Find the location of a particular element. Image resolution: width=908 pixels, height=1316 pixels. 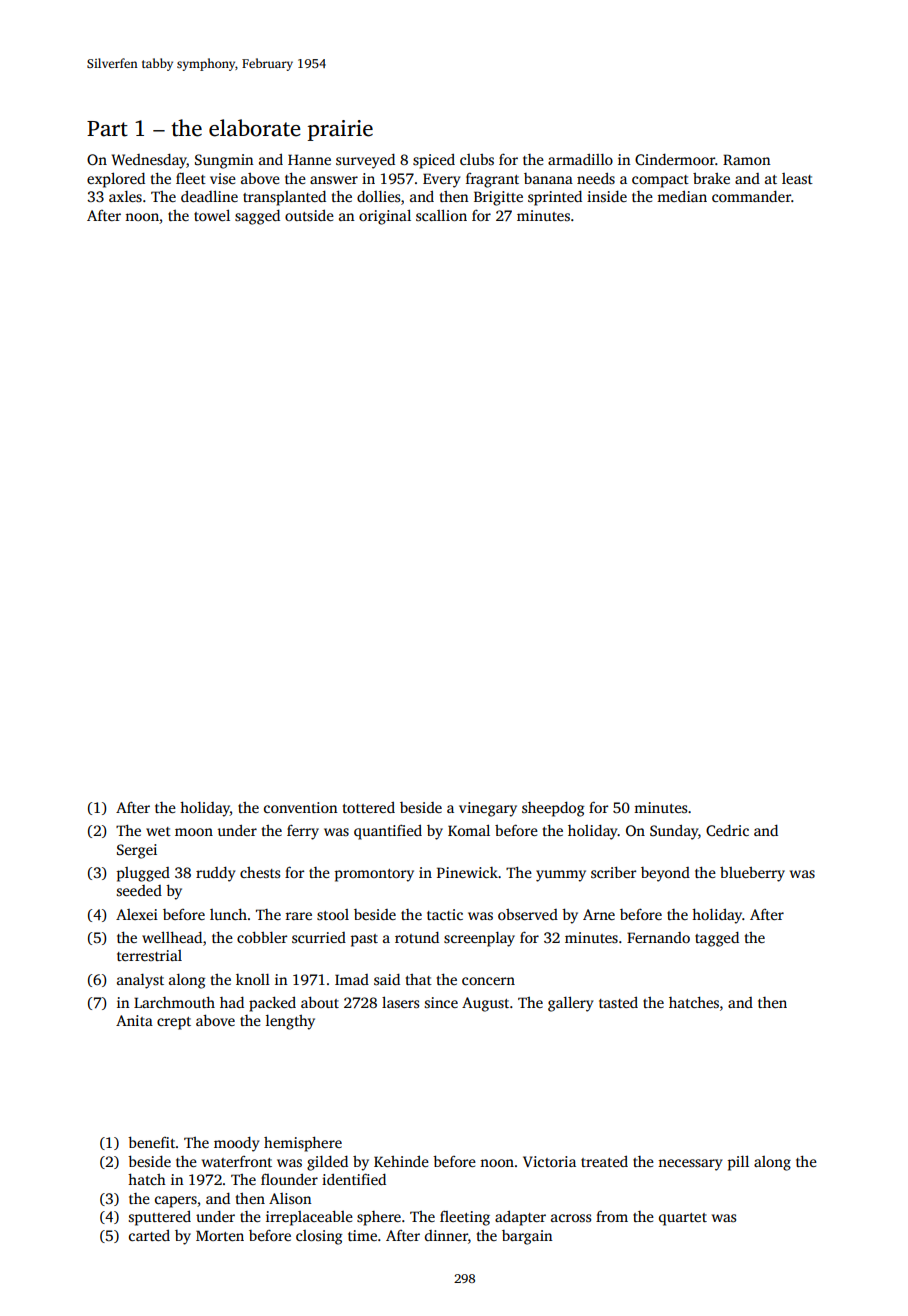

towel is located at coordinates (212, 215).
